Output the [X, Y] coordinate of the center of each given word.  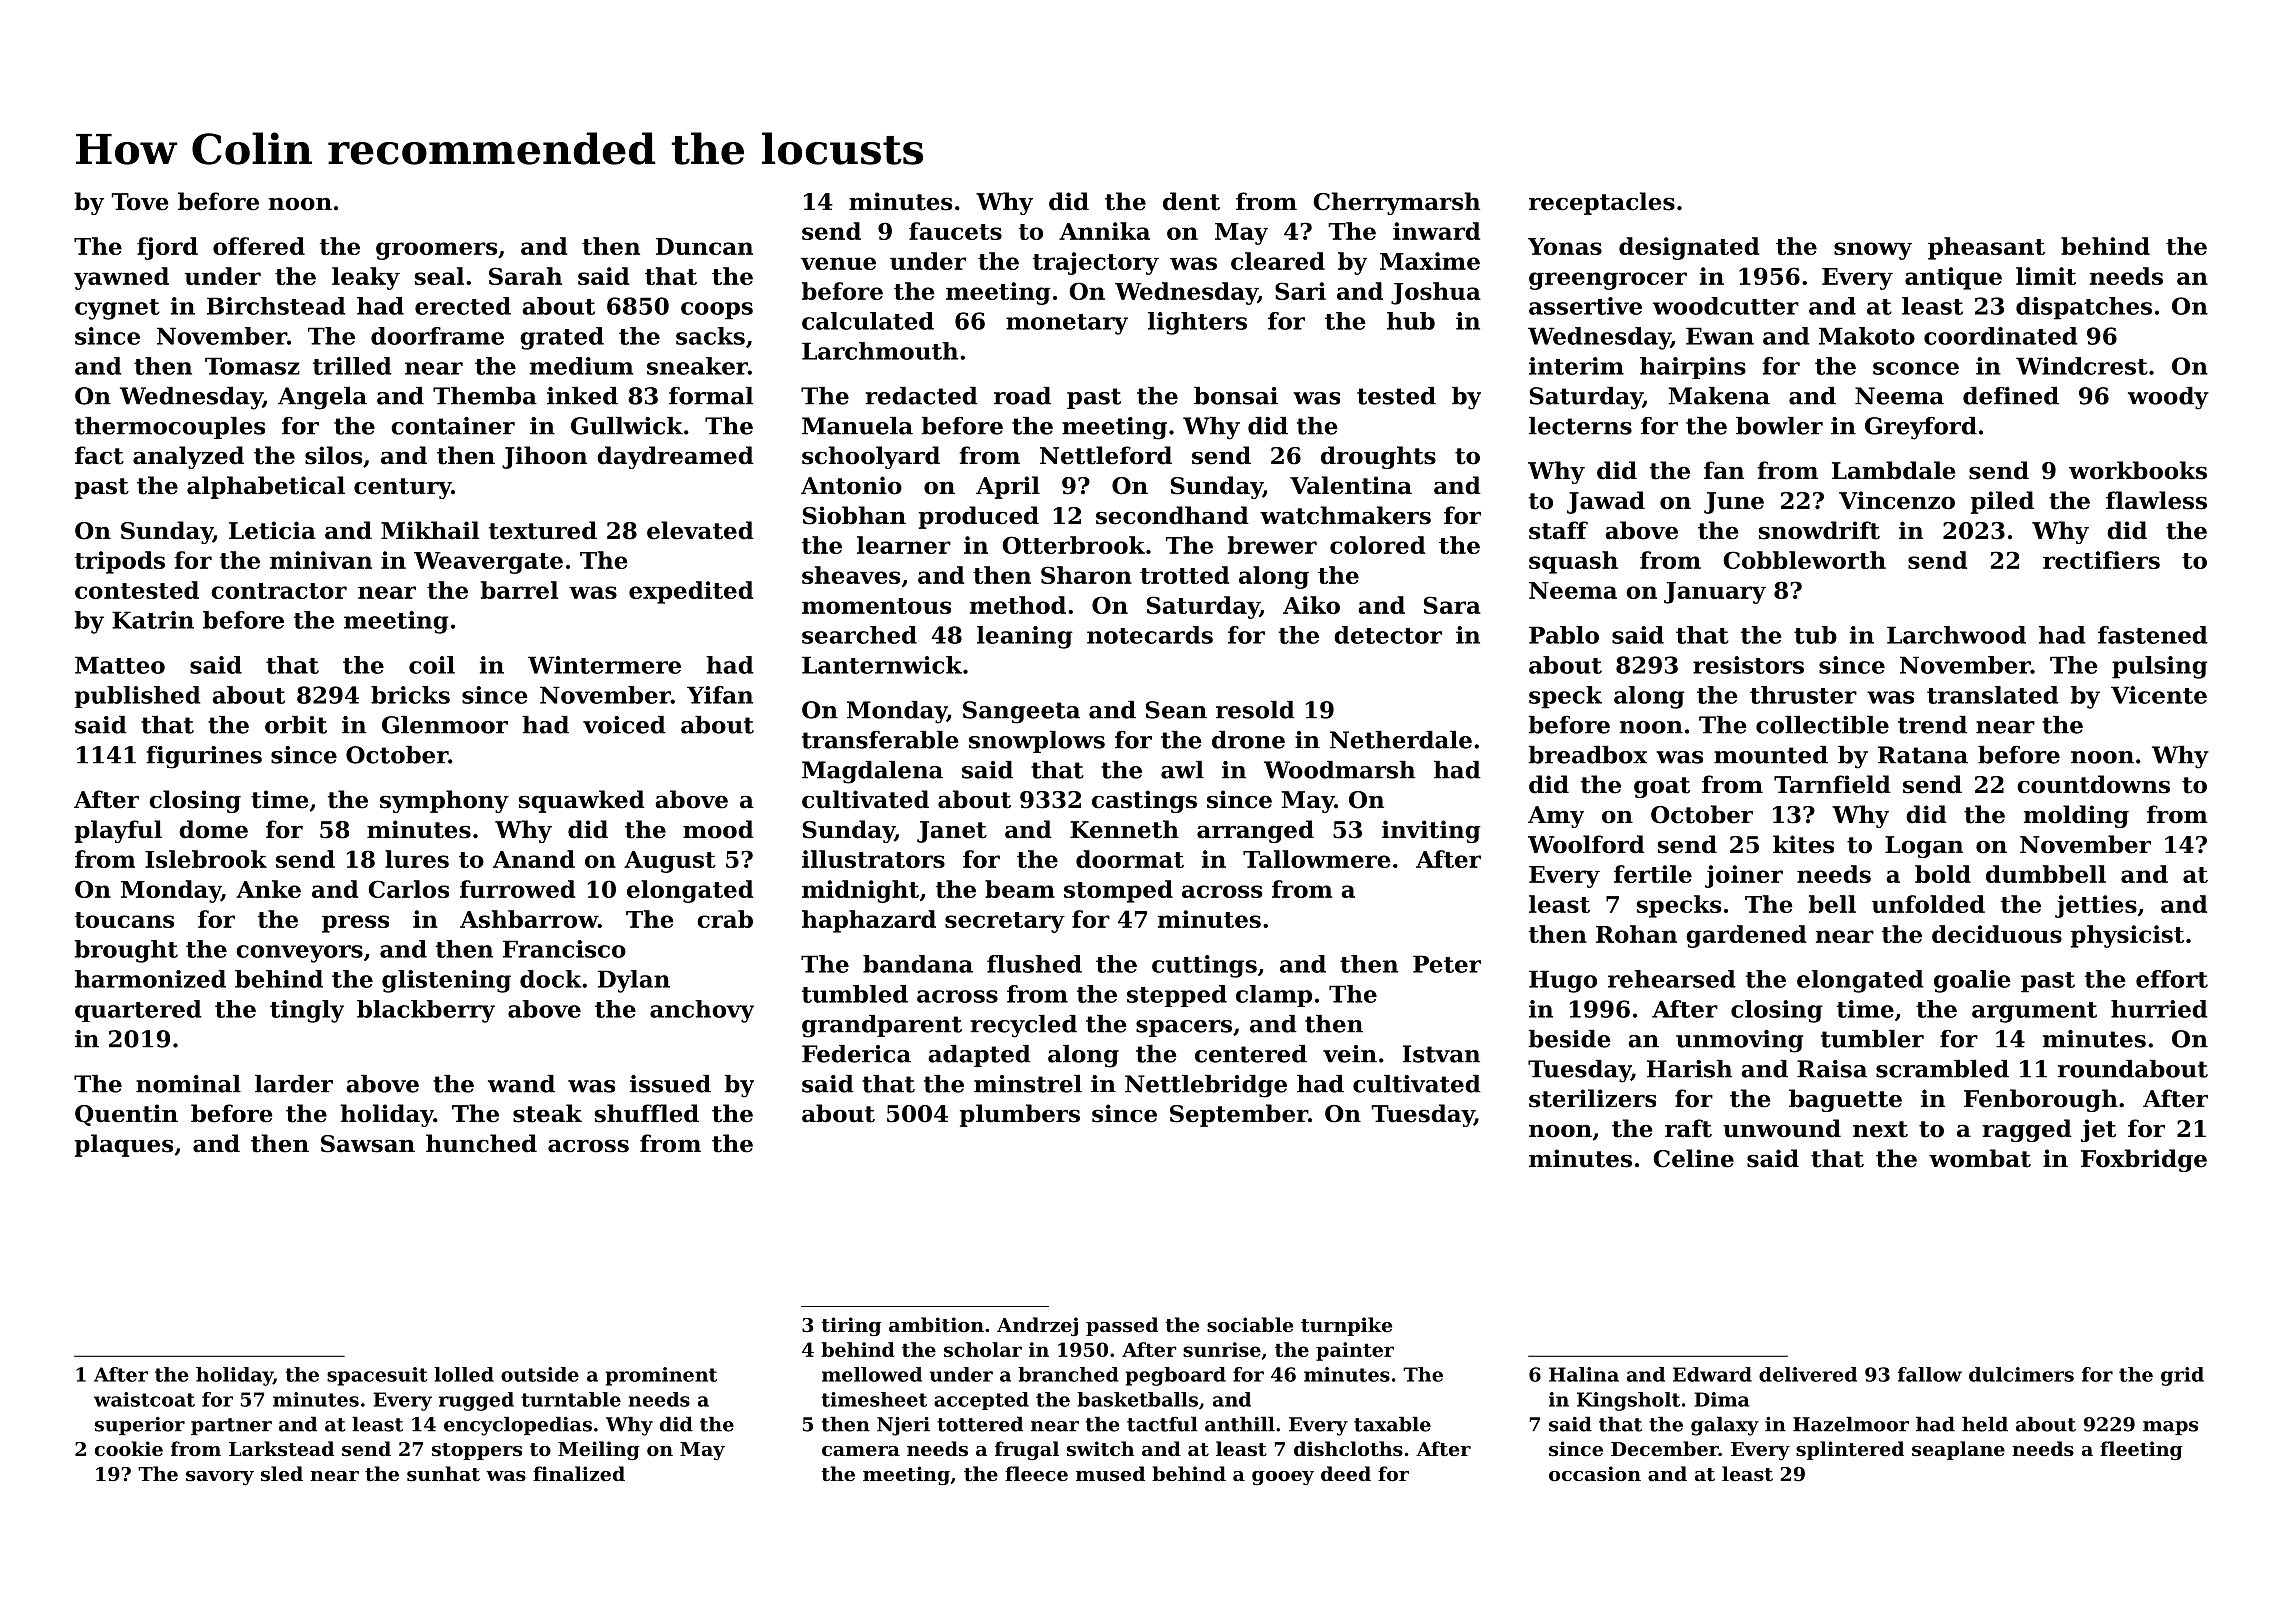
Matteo [120, 665]
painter [1355, 1351]
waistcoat [144, 1399]
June [1734, 503]
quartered [138, 1011]
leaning [1025, 637]
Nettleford [1106, 455]
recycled [1024, 1026]
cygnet [117, 309]
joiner [1744, 876]
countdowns [2093, 784]
